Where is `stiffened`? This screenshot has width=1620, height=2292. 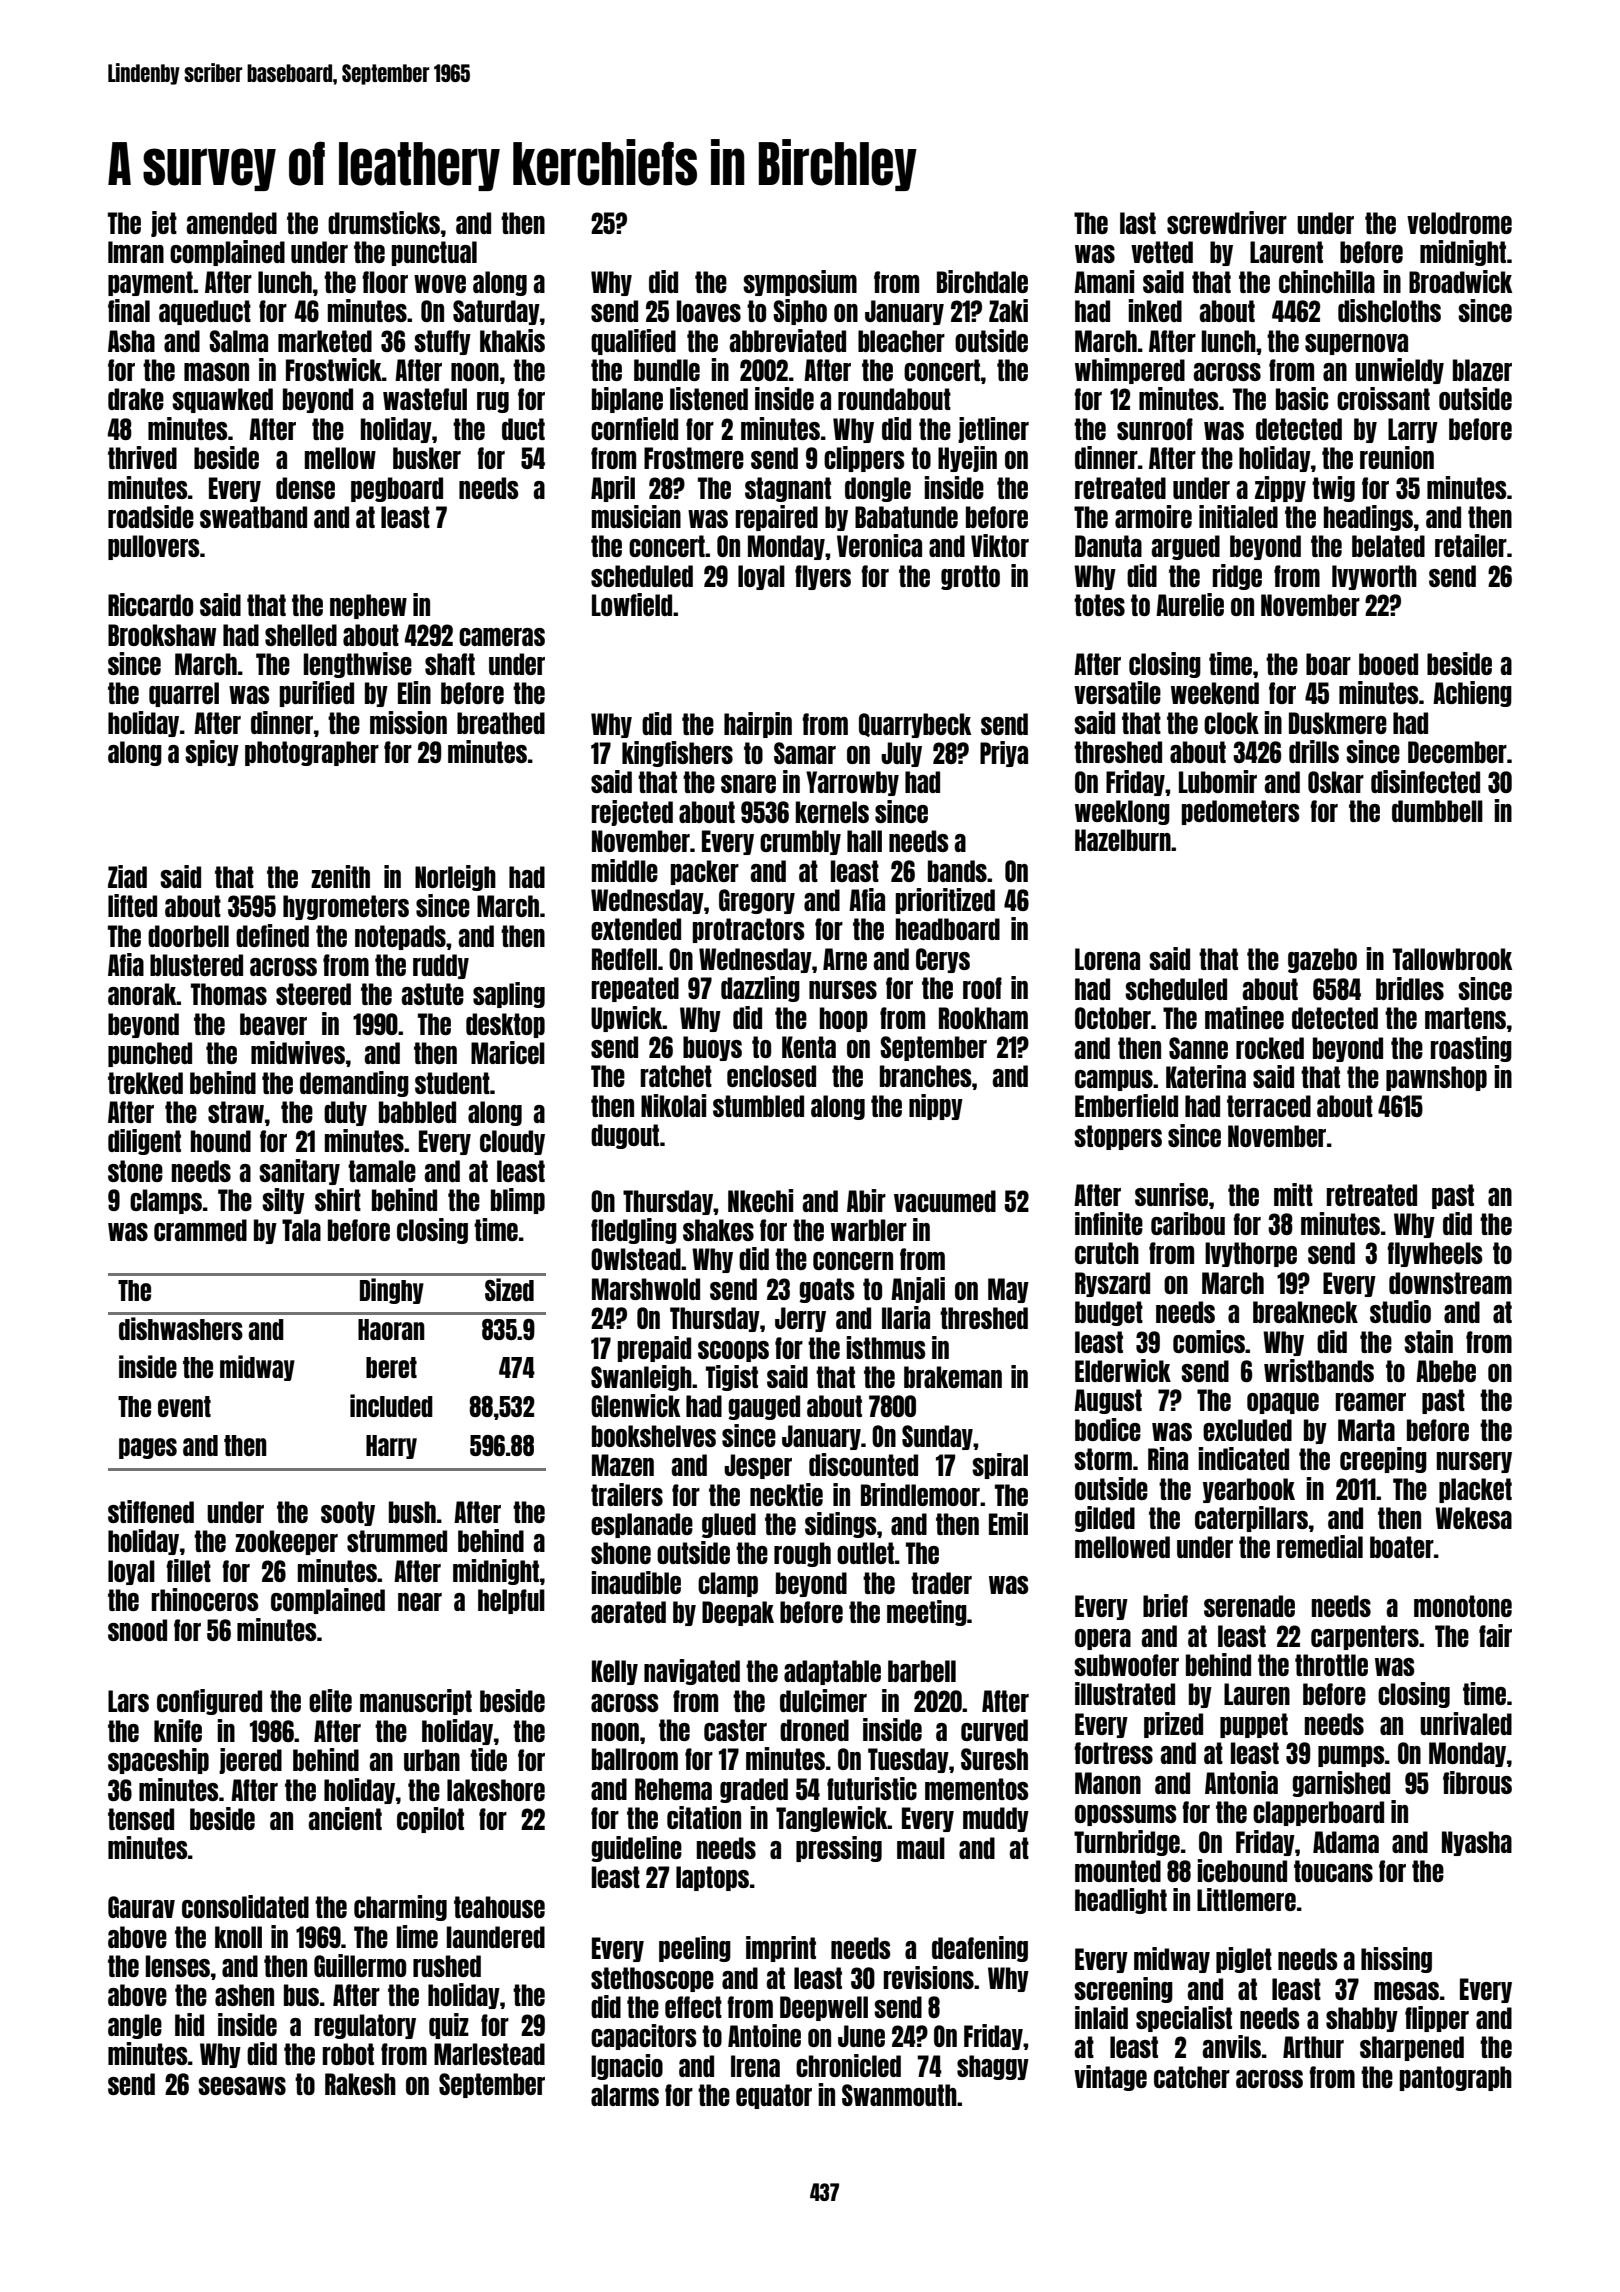
stiffened is located at coordinates (151, 1511).
